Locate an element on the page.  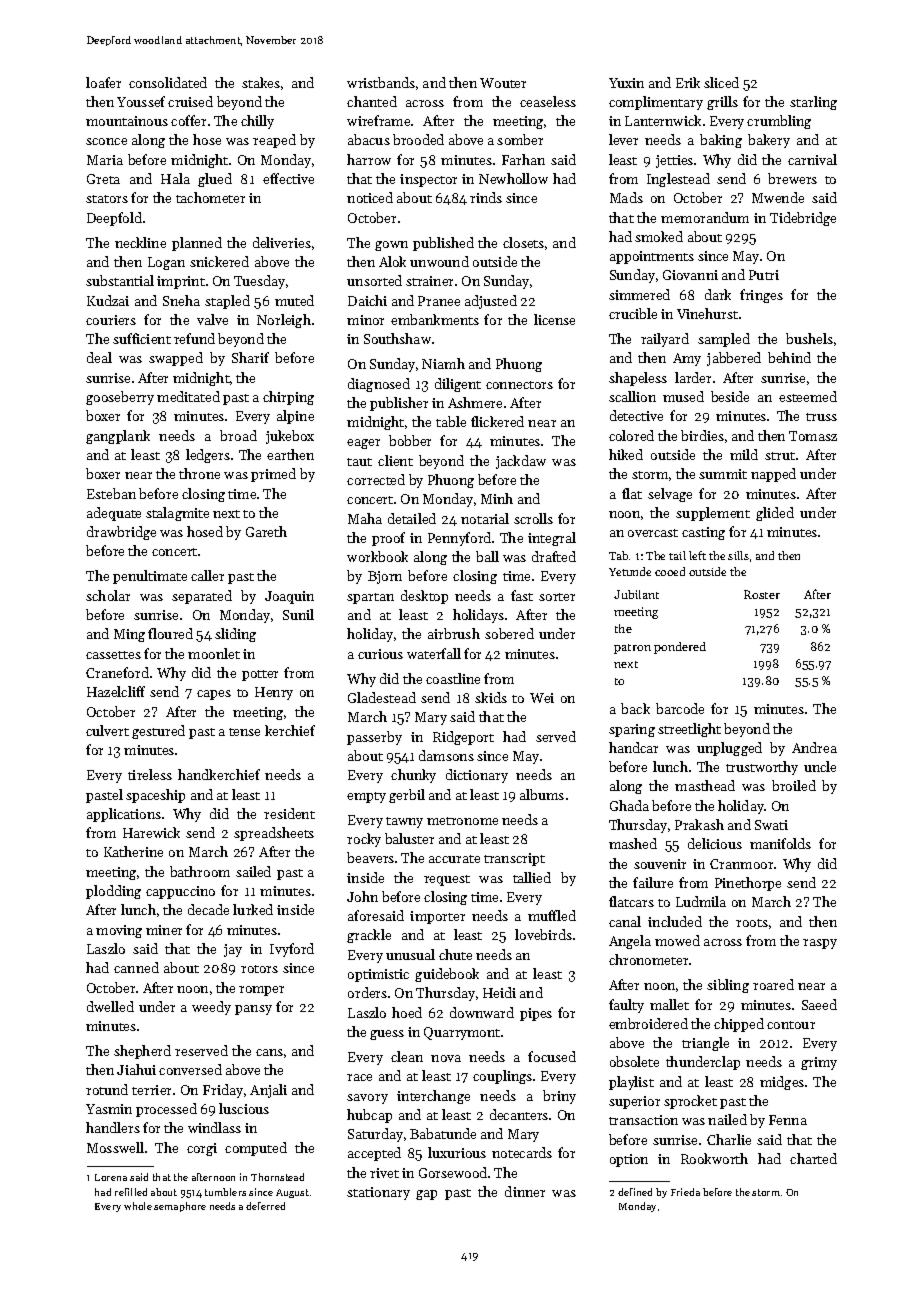
sobered is located at coordinates (509, 633).
